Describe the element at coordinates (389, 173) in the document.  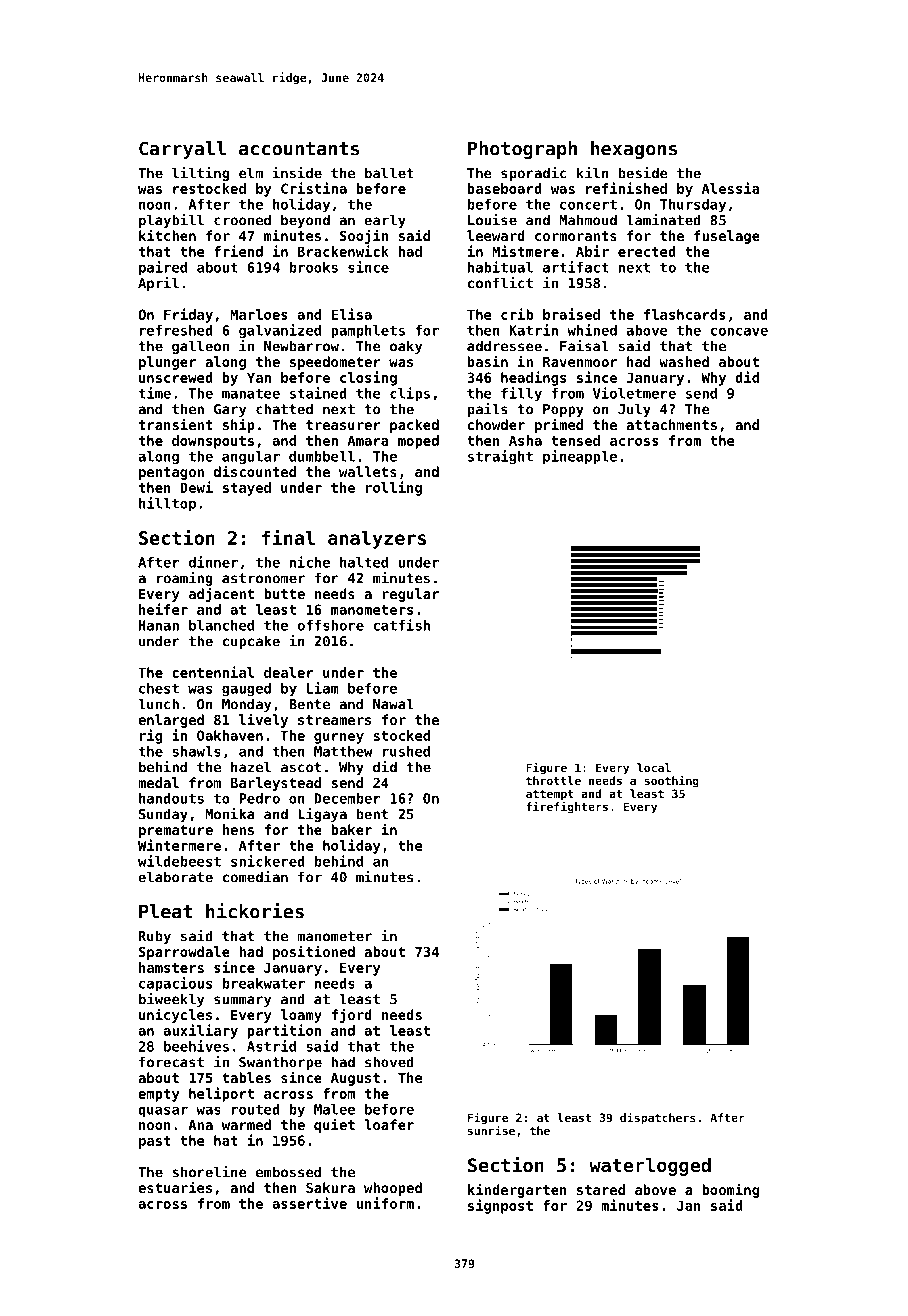
I see `ballet` at that location.
